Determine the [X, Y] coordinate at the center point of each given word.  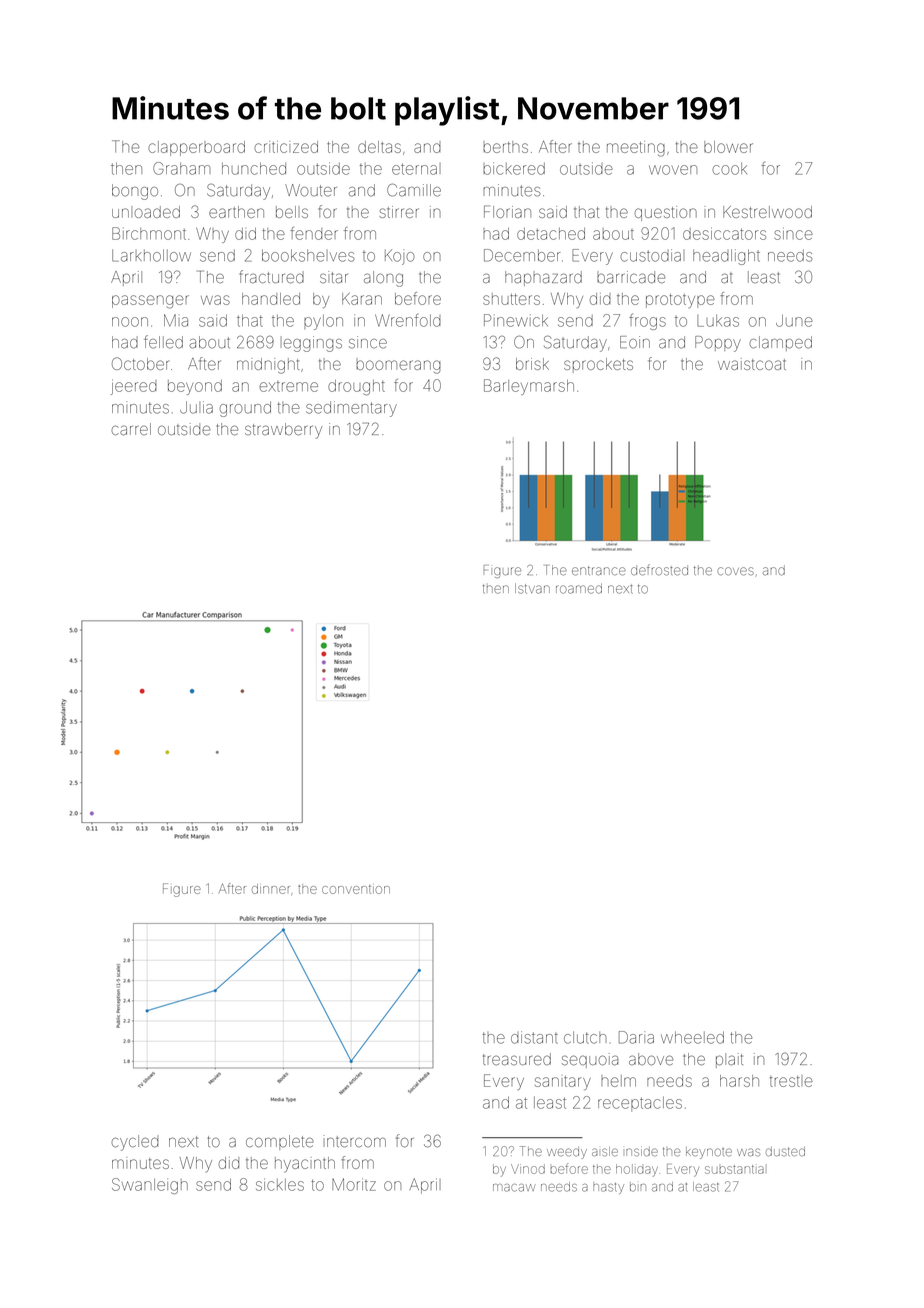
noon [130, 322]
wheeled [692, 1037]
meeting [636, 149]
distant [534, 1037]
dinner [271, 889]
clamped [781, 343]
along [383, 279]
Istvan [532, 588]
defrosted [659, 569]
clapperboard [196, 148]
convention [356, 889]
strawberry [283, 431]
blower [728, 147]
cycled [135, 1143]
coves [735, 571]
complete [280, 1142]
